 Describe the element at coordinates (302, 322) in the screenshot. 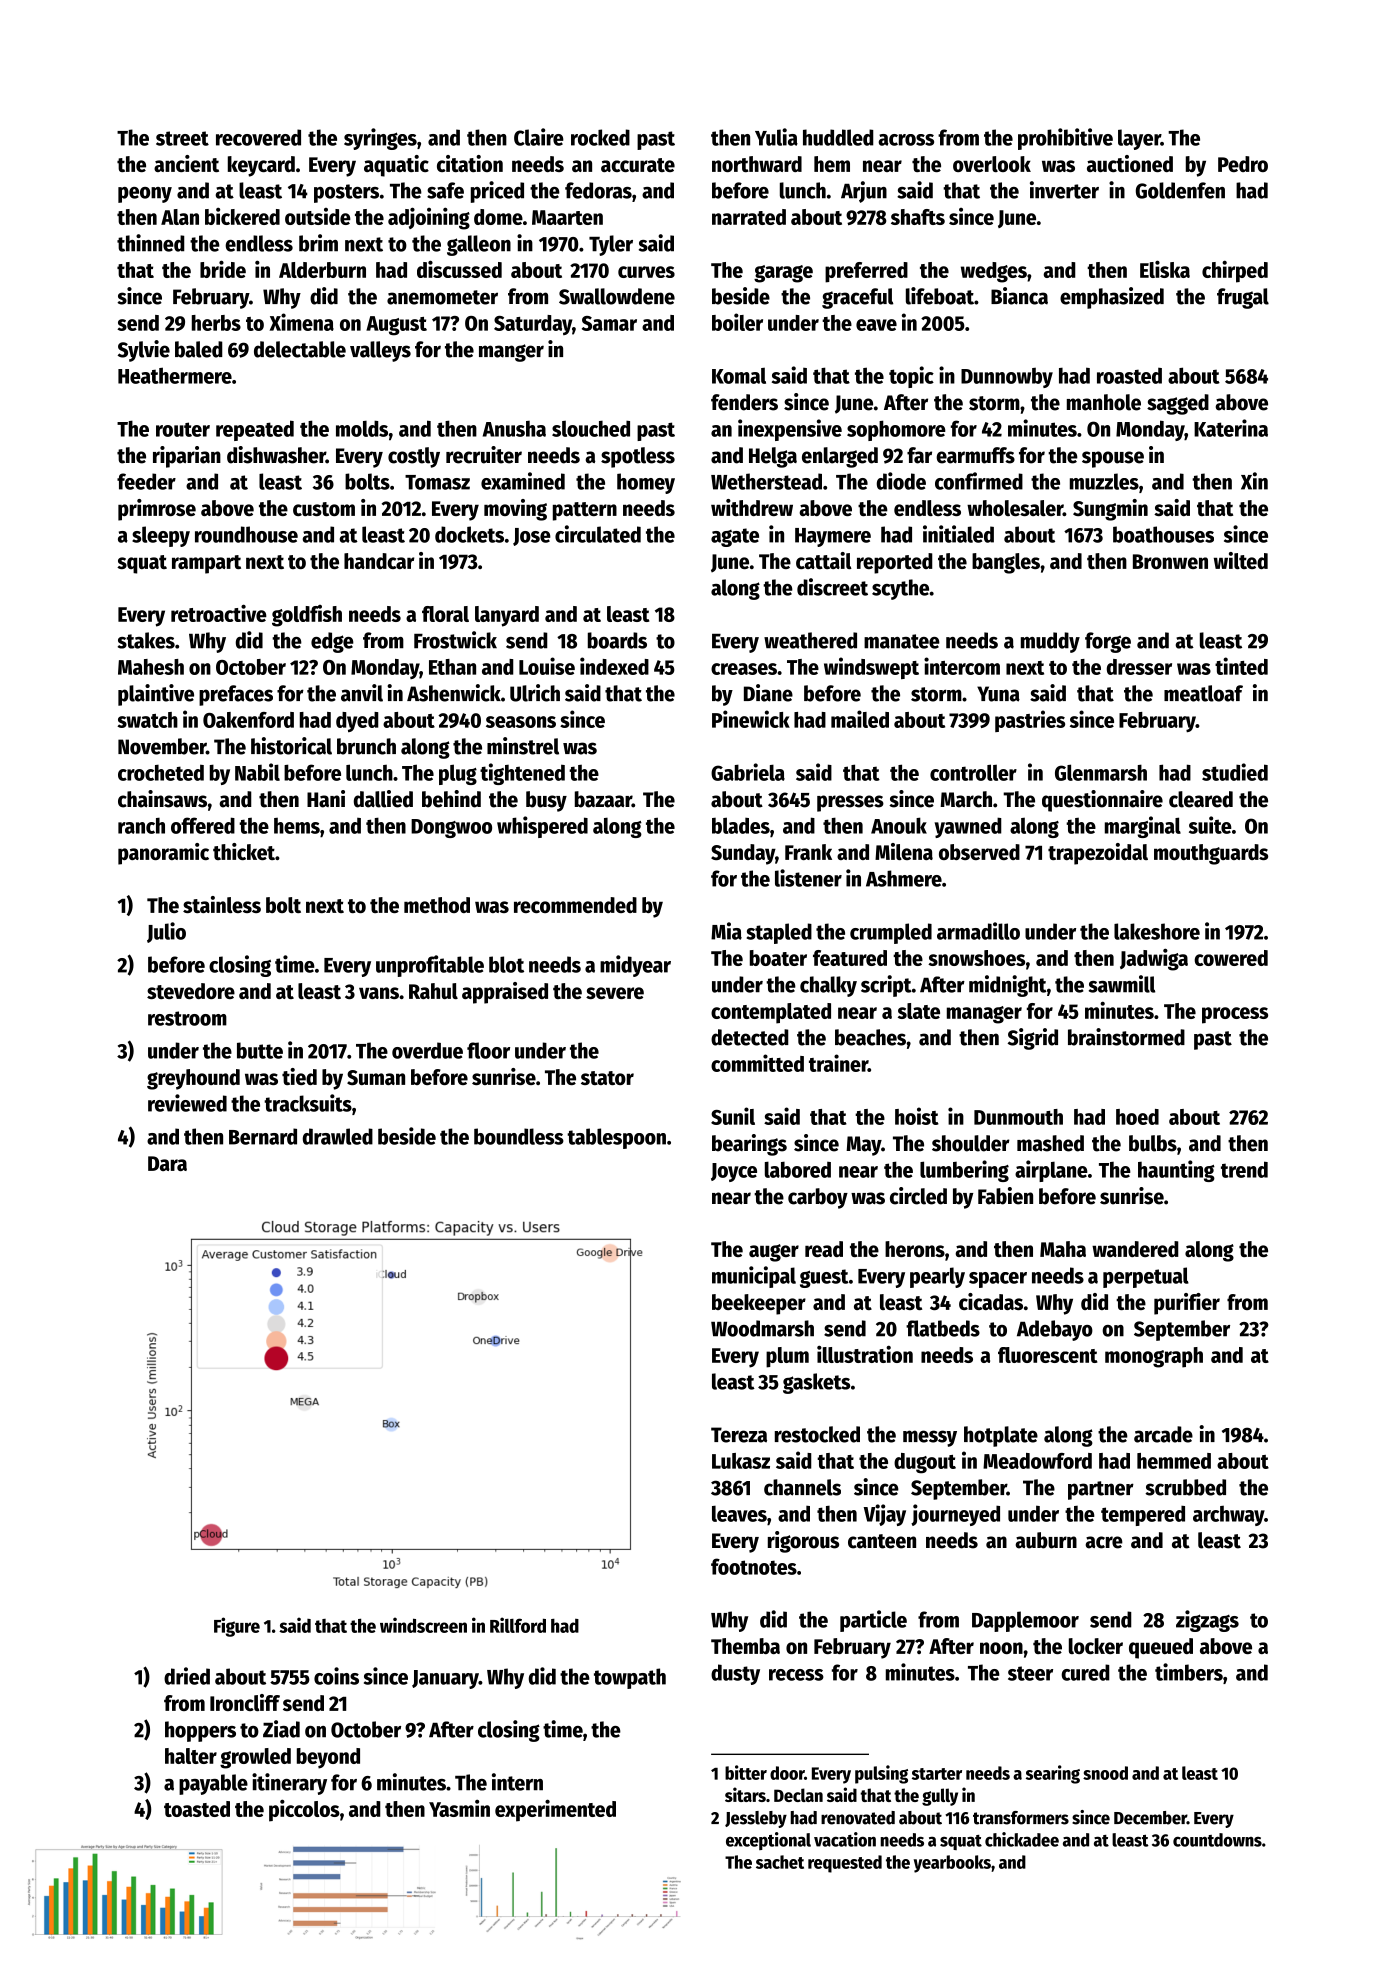

I see `Ximena` at that location.
